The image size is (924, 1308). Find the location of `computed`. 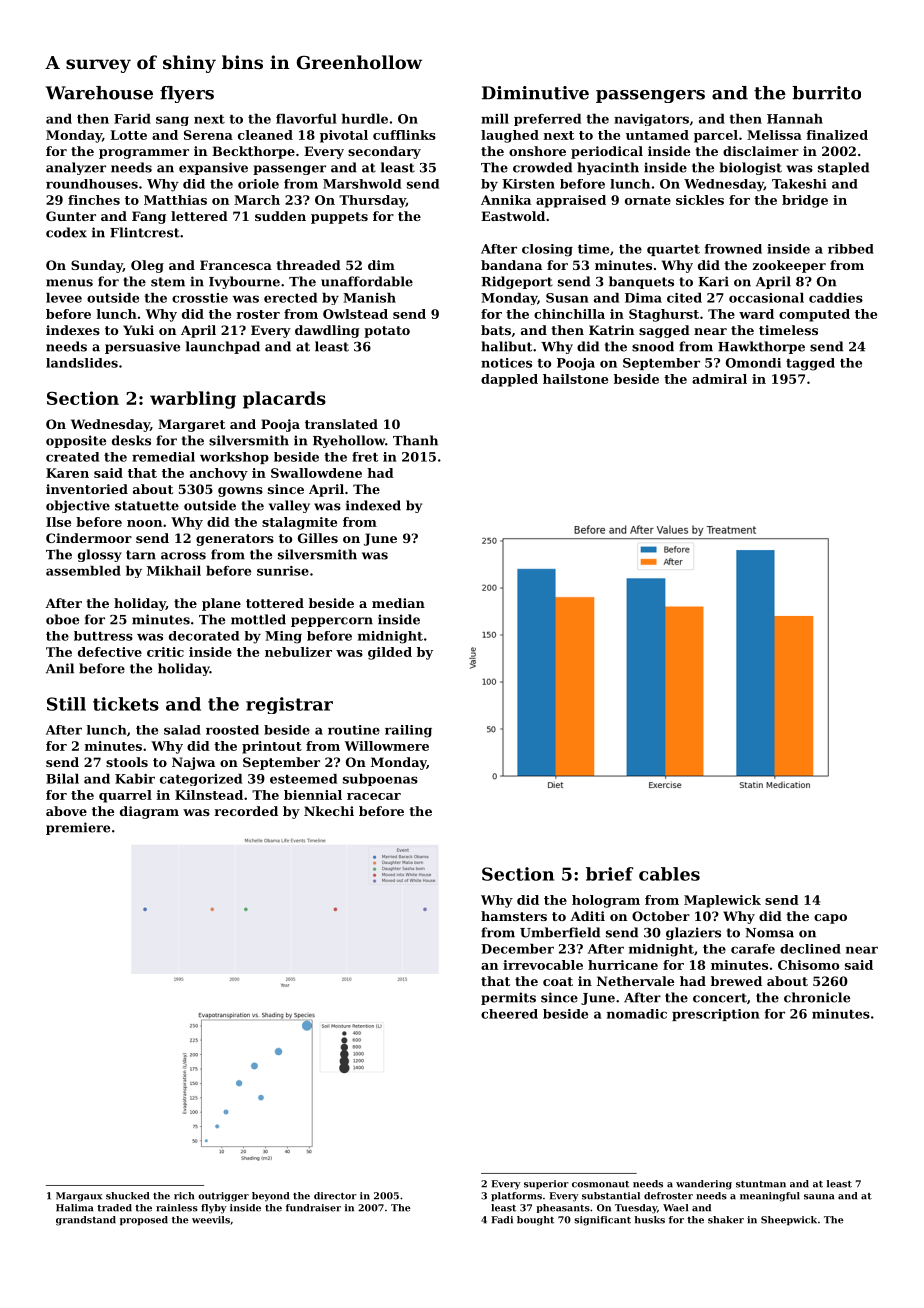

computed is located at coordinates (814, 315).
